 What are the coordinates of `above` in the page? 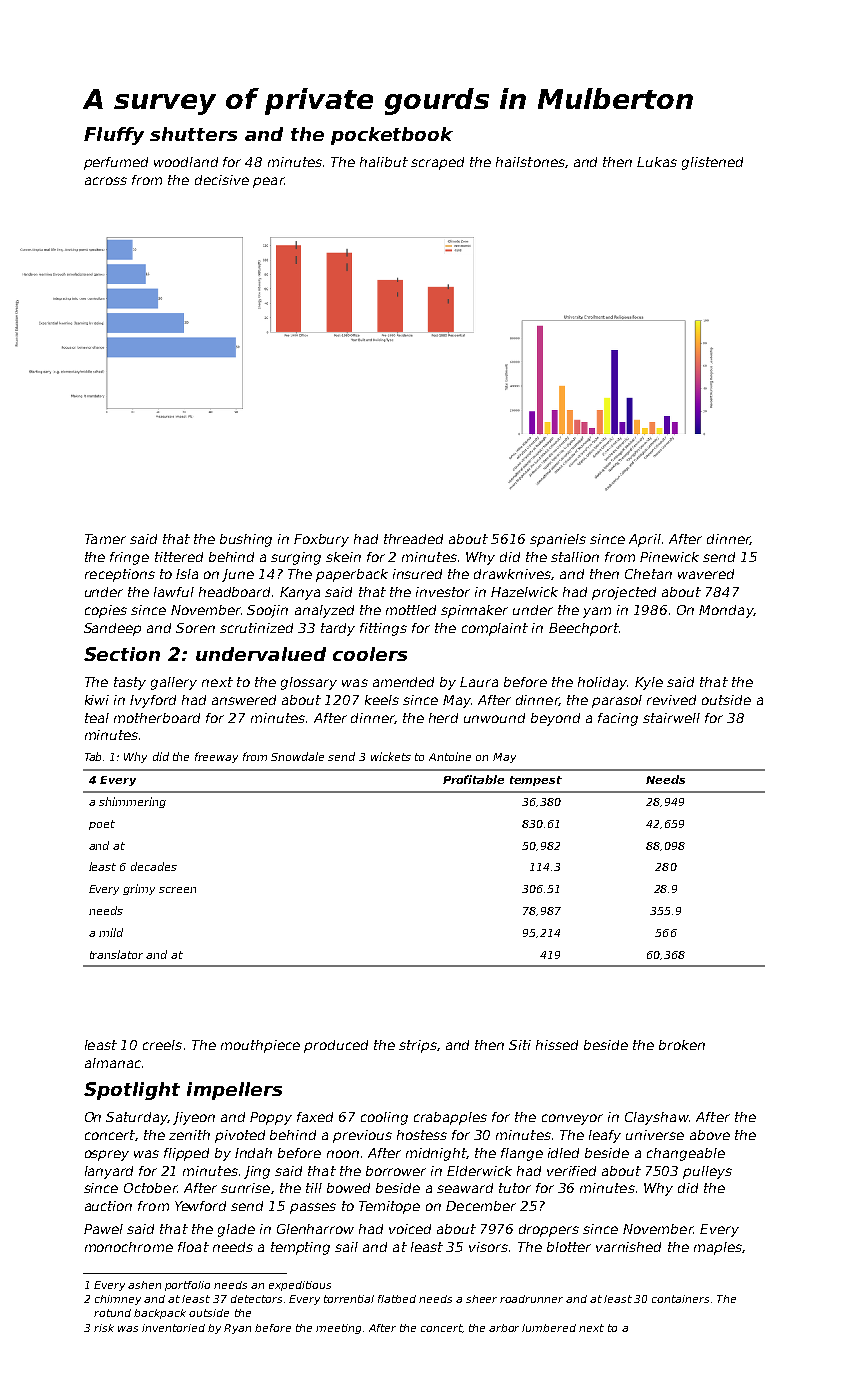 It's located at (710, 1135).
